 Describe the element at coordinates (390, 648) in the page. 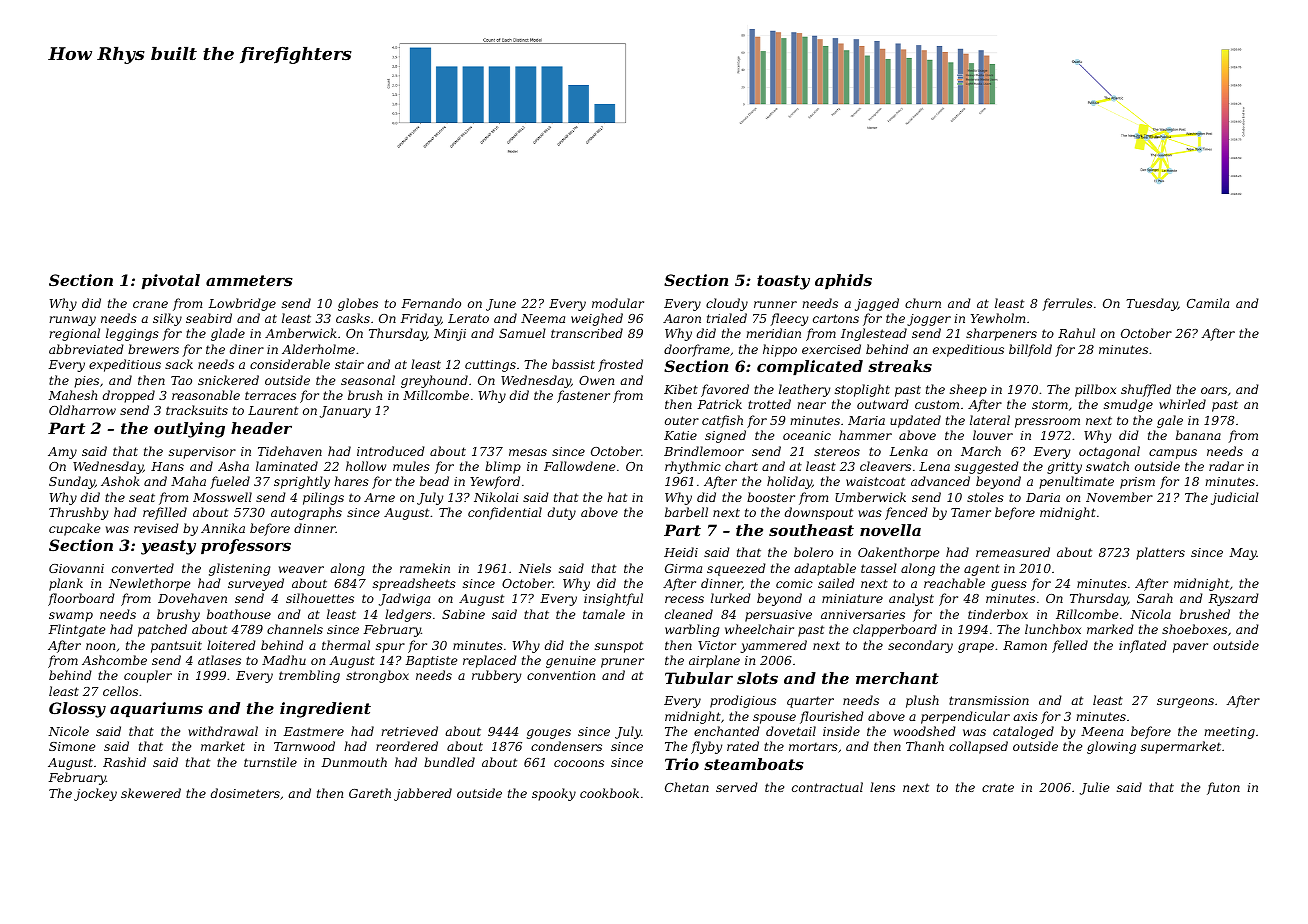

I see `spur` at that location.
